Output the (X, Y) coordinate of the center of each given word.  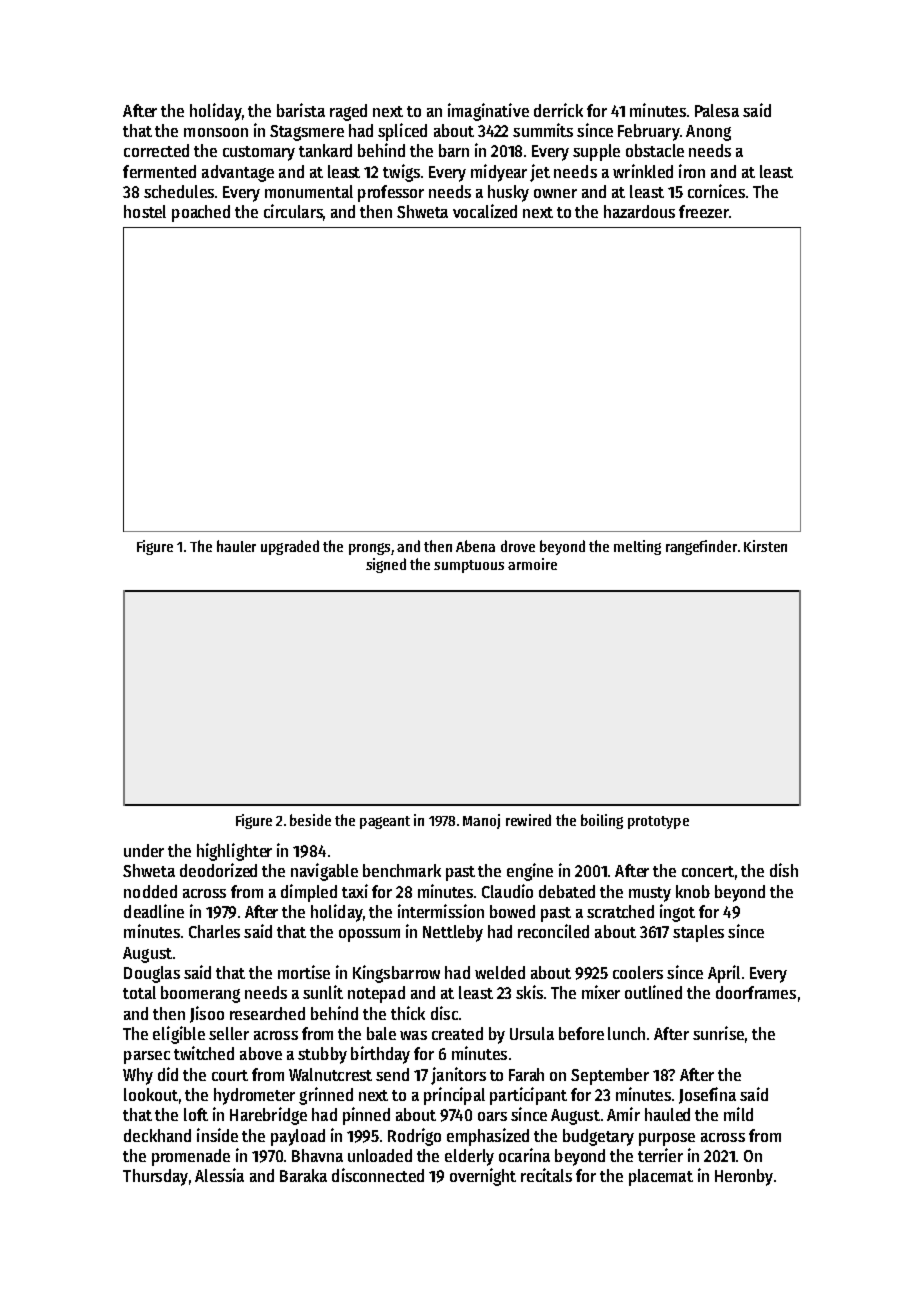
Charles (214, 931)
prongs (369, 549)
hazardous (639, 211)
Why (138, 1076)
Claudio (507, 891)
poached (201, 213)
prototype (658, 822)
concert (708, 871)
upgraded (290, 547)
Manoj (481, 821)
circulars (293, 211)
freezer (704, 211)
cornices (716, 191)
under (144, 850)
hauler (236, 546)
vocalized (485, 211)
